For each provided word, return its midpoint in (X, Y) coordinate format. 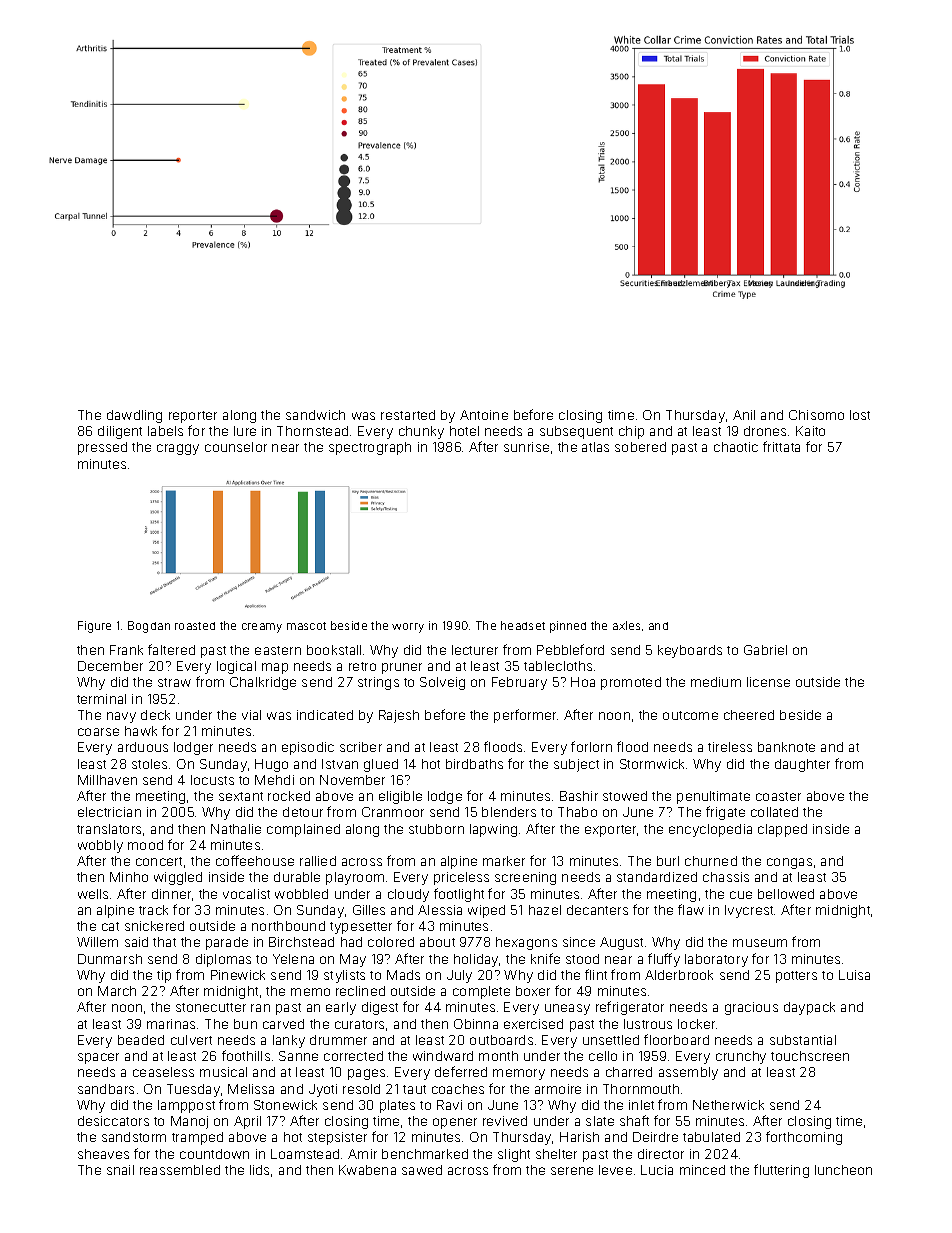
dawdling (134, 416)
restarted (408, 415)
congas (789, 863)
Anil (744, 415)
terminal (101, 699)
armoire (558, 1089)
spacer (98, 1058)
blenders (509, 812)
